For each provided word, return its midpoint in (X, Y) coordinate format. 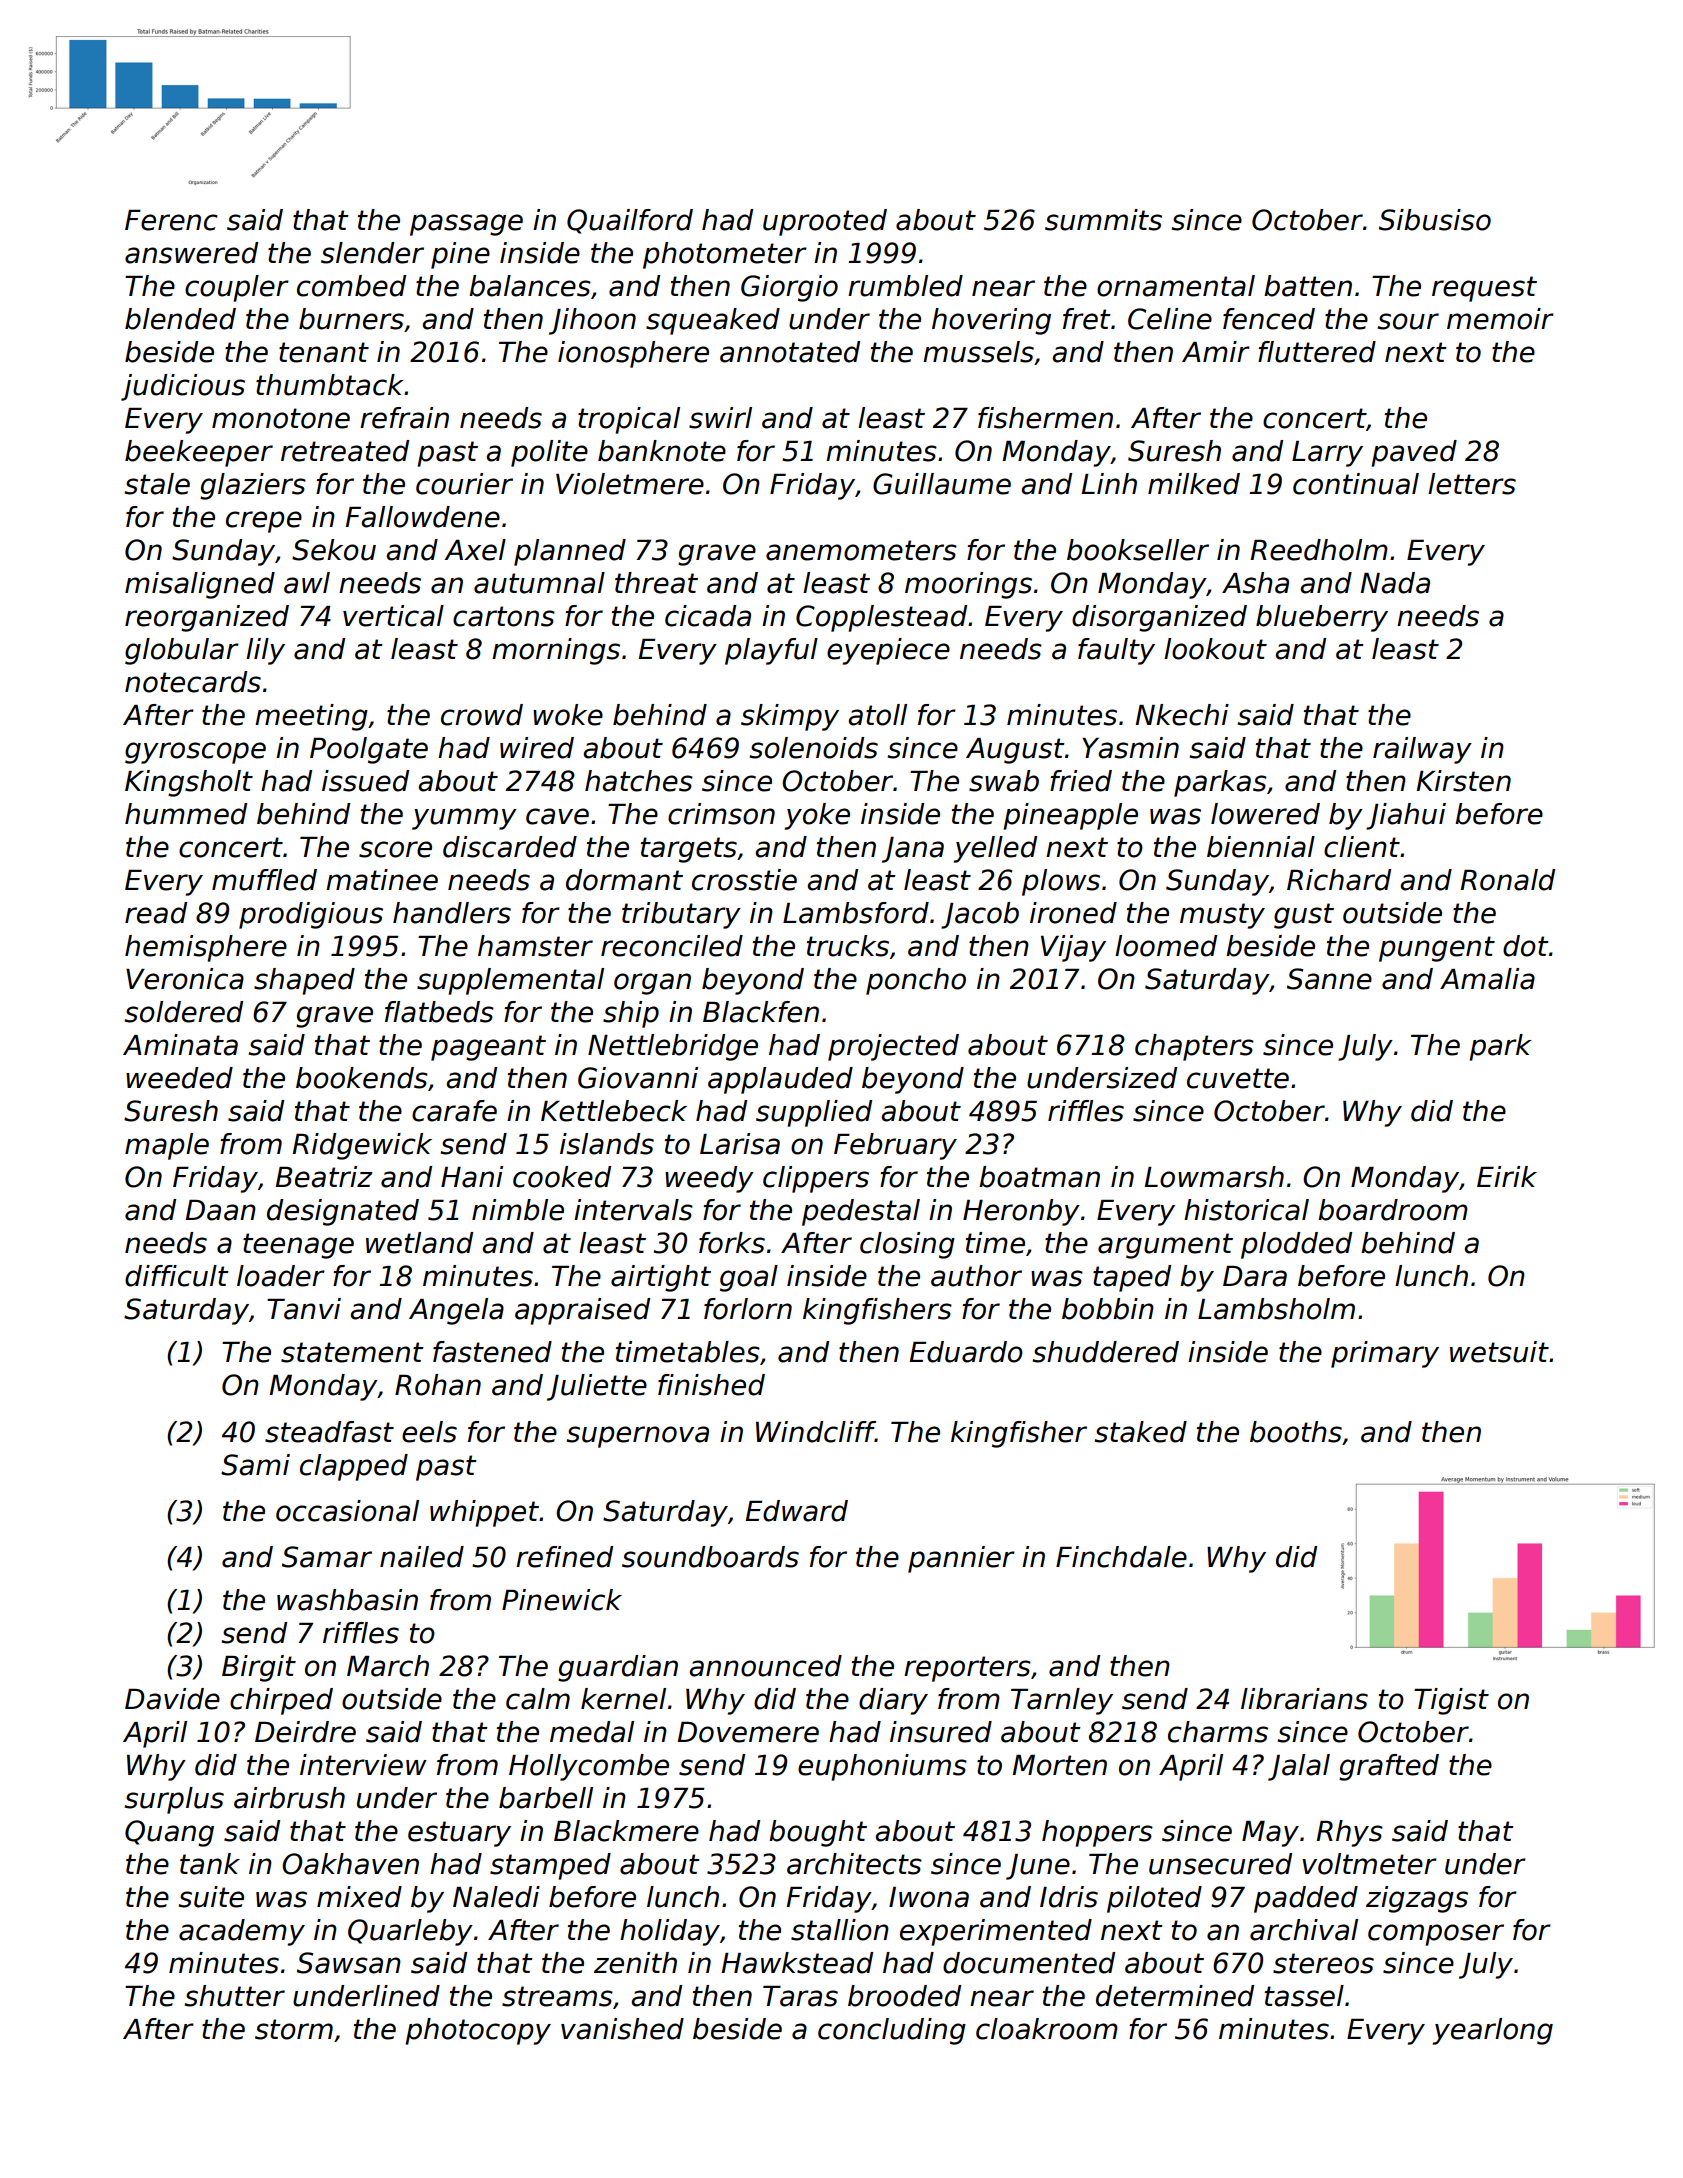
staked (1141, 1432)
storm (294, 2029)
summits (1103, 220)
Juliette (597, 1387)
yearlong (1493, 2031)
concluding (892, 2031)
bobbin (1108, 1309)
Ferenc (171, 220)
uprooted (825, 222)
